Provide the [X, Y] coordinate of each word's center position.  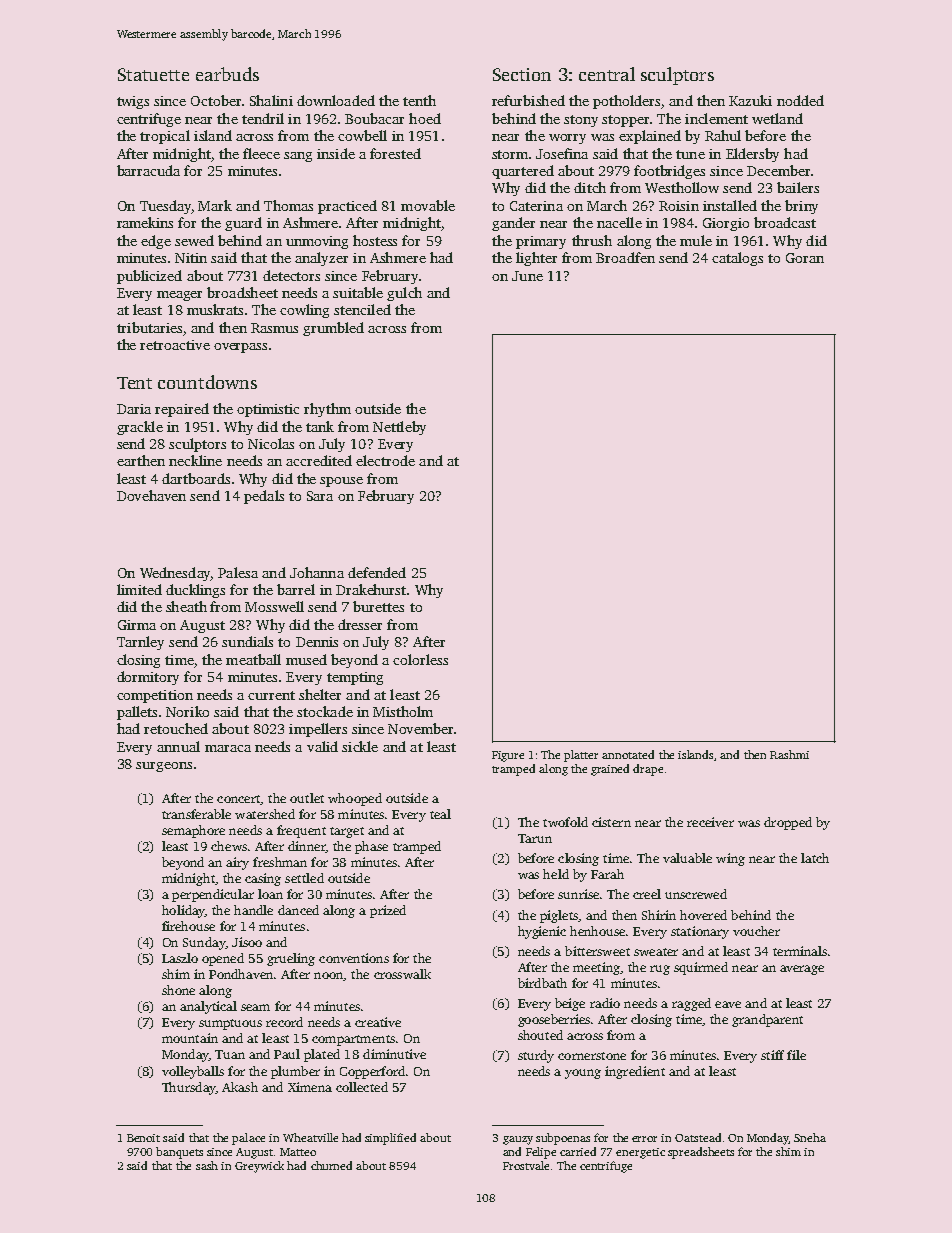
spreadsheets [701, 1153]
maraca [228, 748]
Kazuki [750, 100]
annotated [628, 754]
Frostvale [526, 1165]
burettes [378, 606]
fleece [261, 153]
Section [522, 74]
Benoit [143, 1138]
